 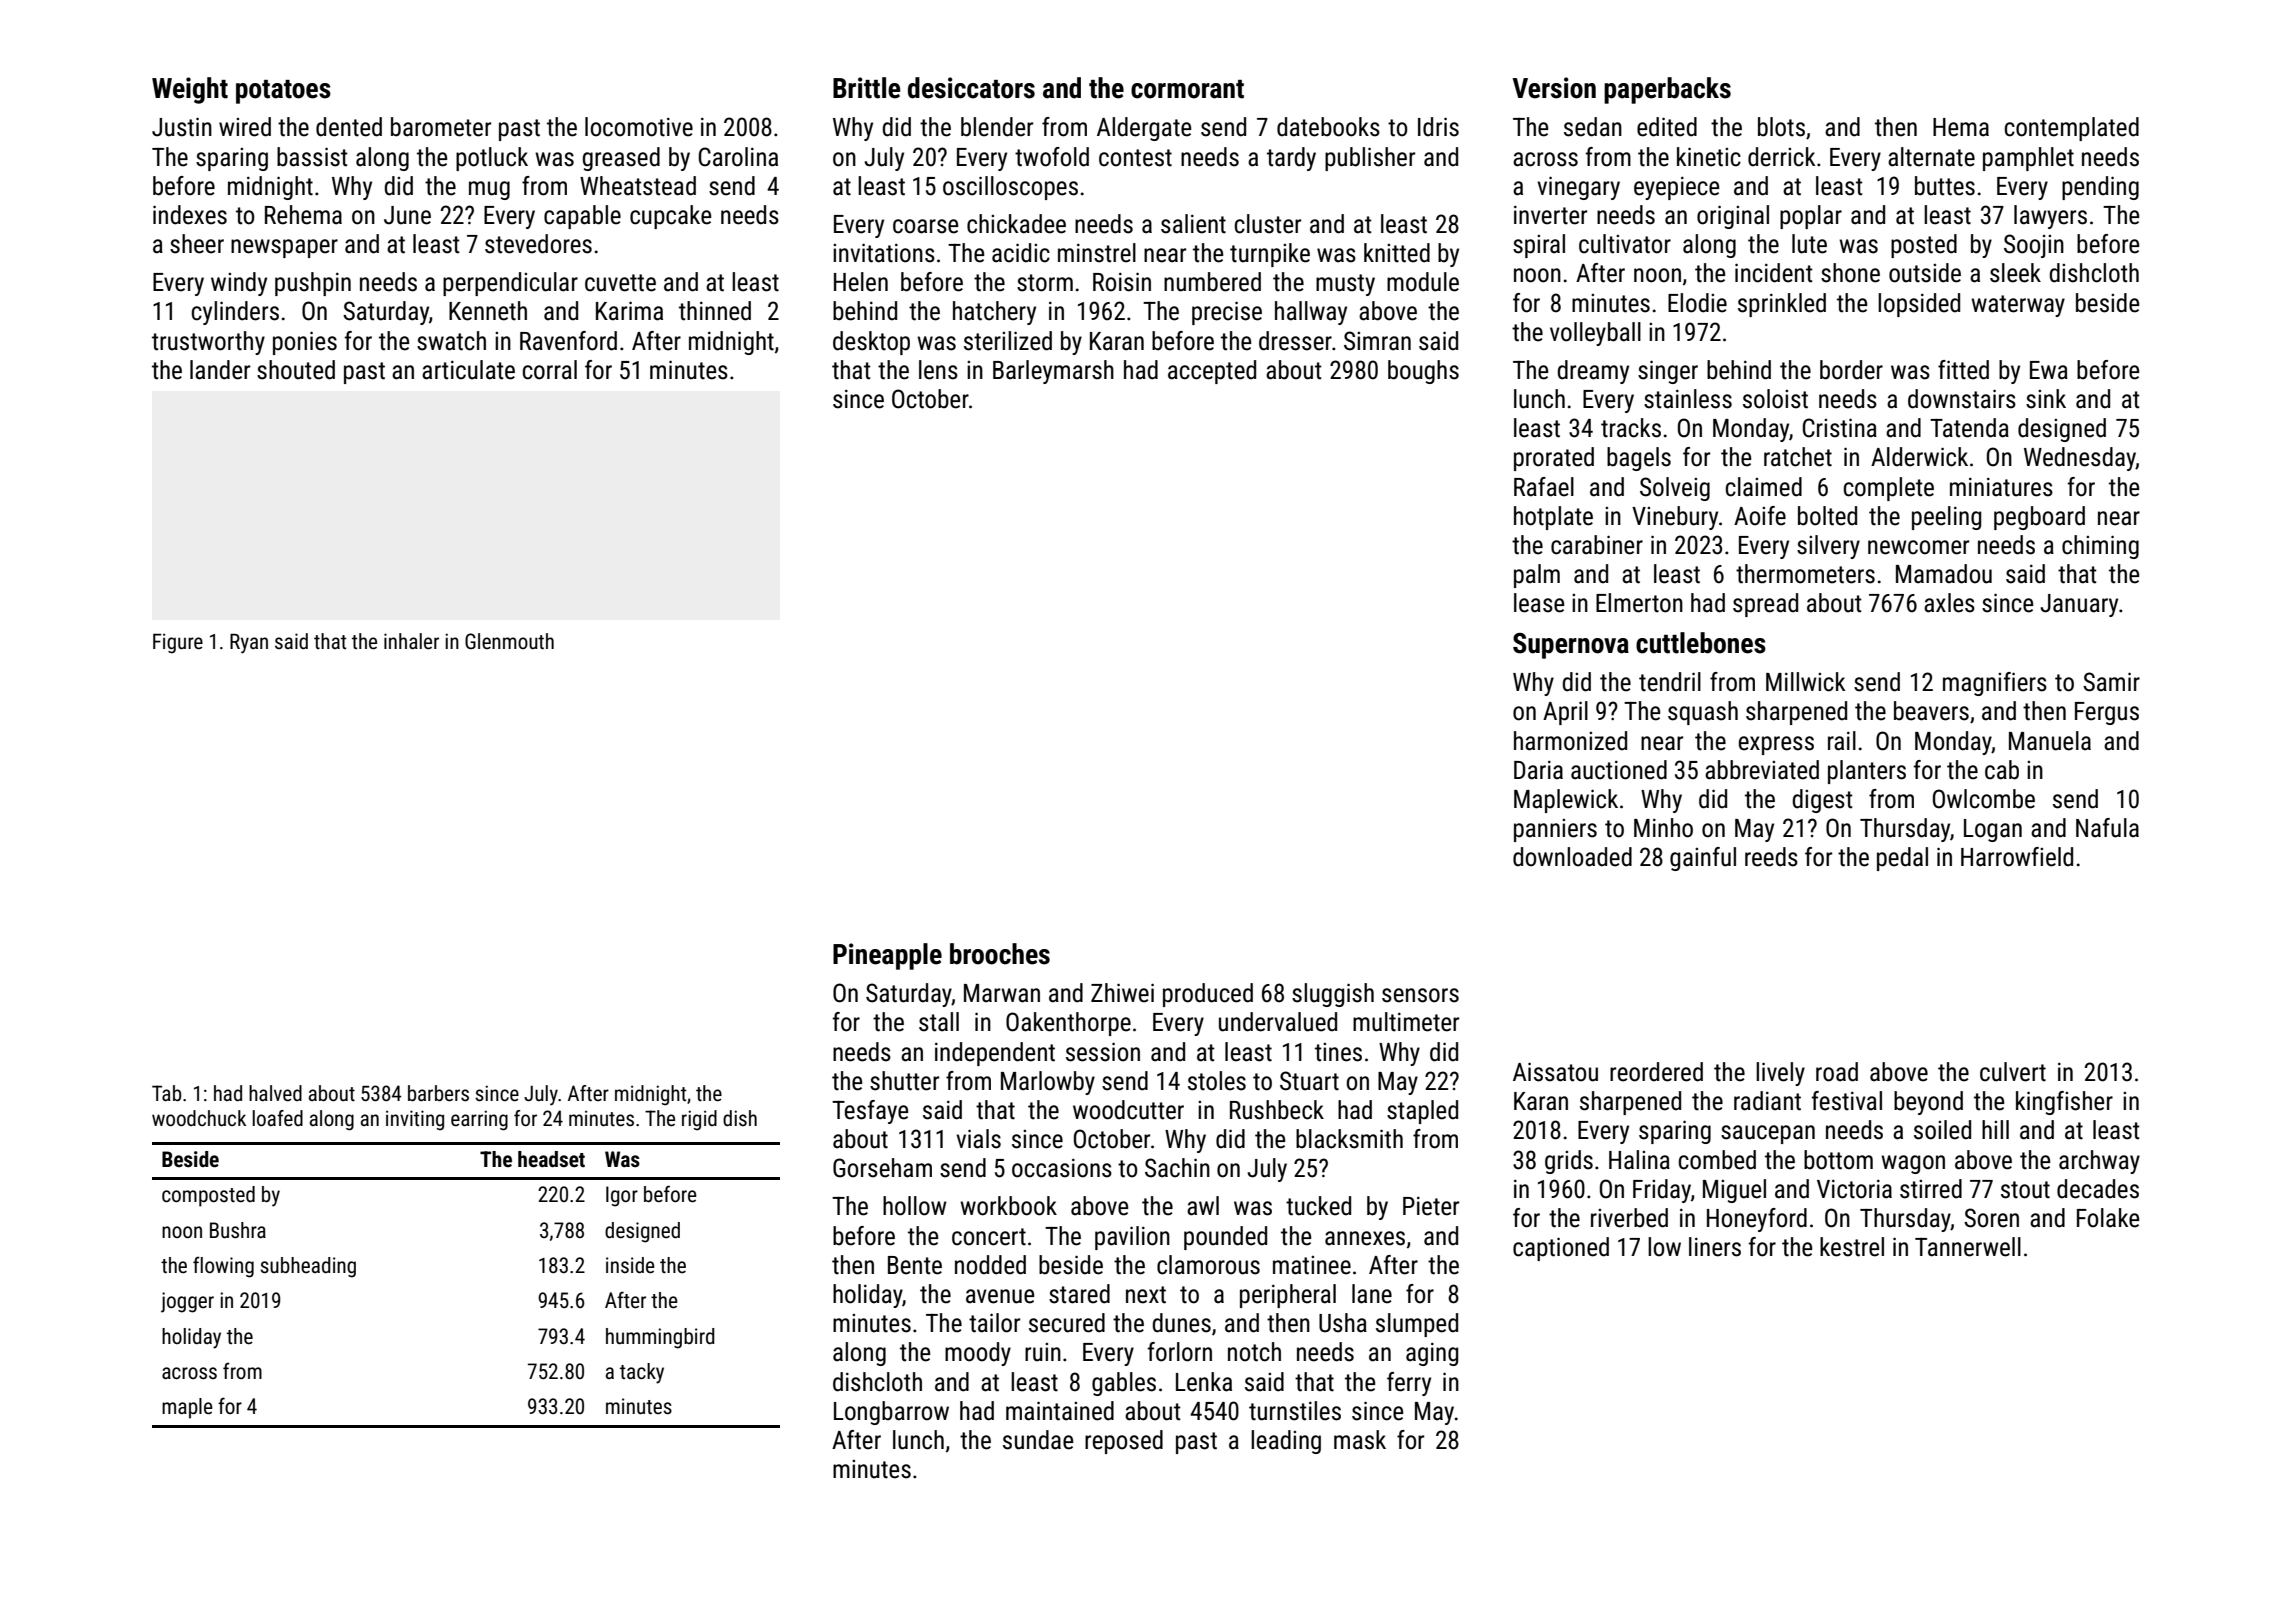 What do you see at coordinates (891, 1413) in the screenshot?
I see `Longbarrow` at bounding box center [891, 1413].
